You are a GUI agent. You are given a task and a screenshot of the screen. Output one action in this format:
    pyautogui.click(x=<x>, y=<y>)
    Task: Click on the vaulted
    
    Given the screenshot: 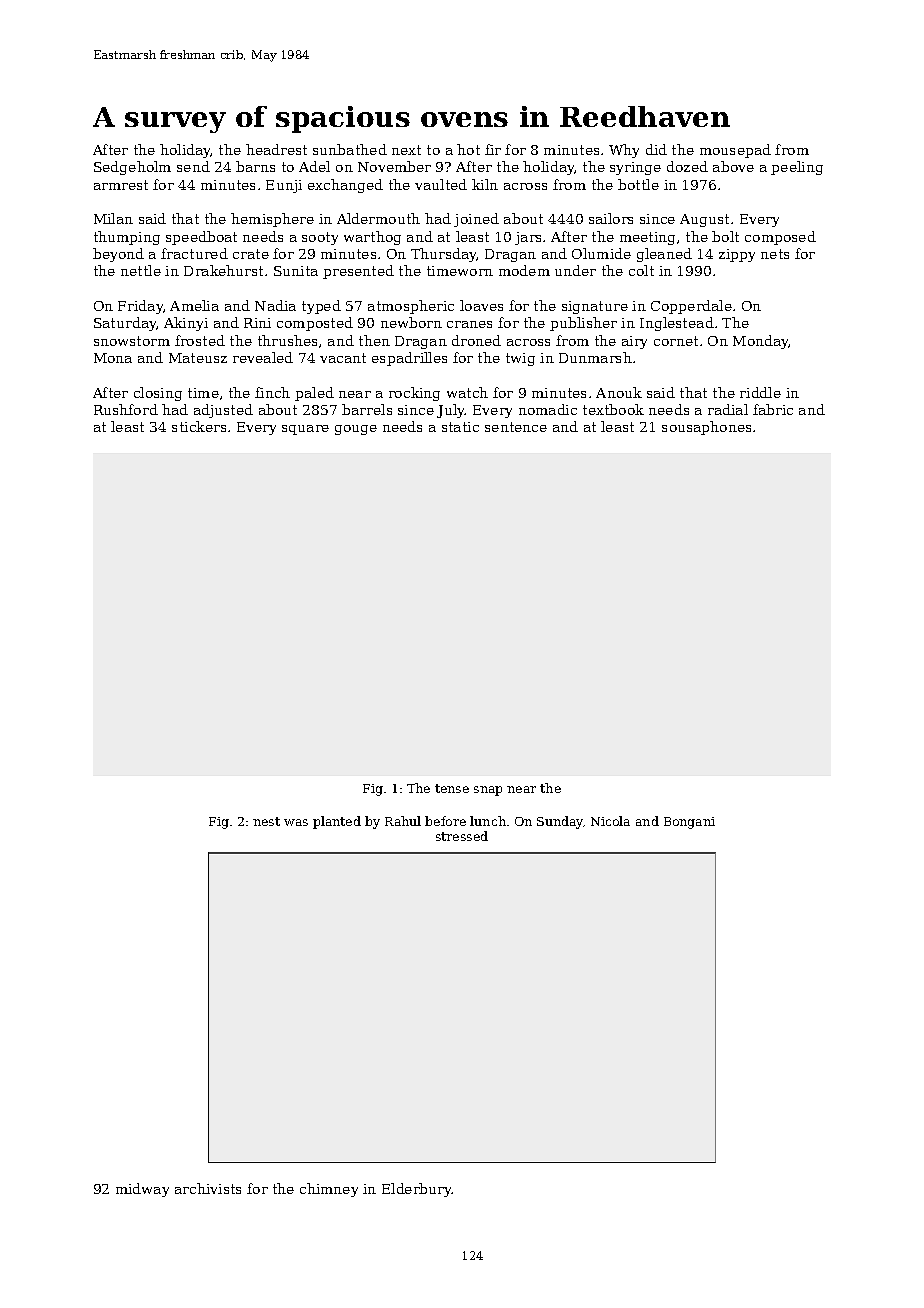 What is the action you would take?
    pyautogui.click(x=441, y=184)
